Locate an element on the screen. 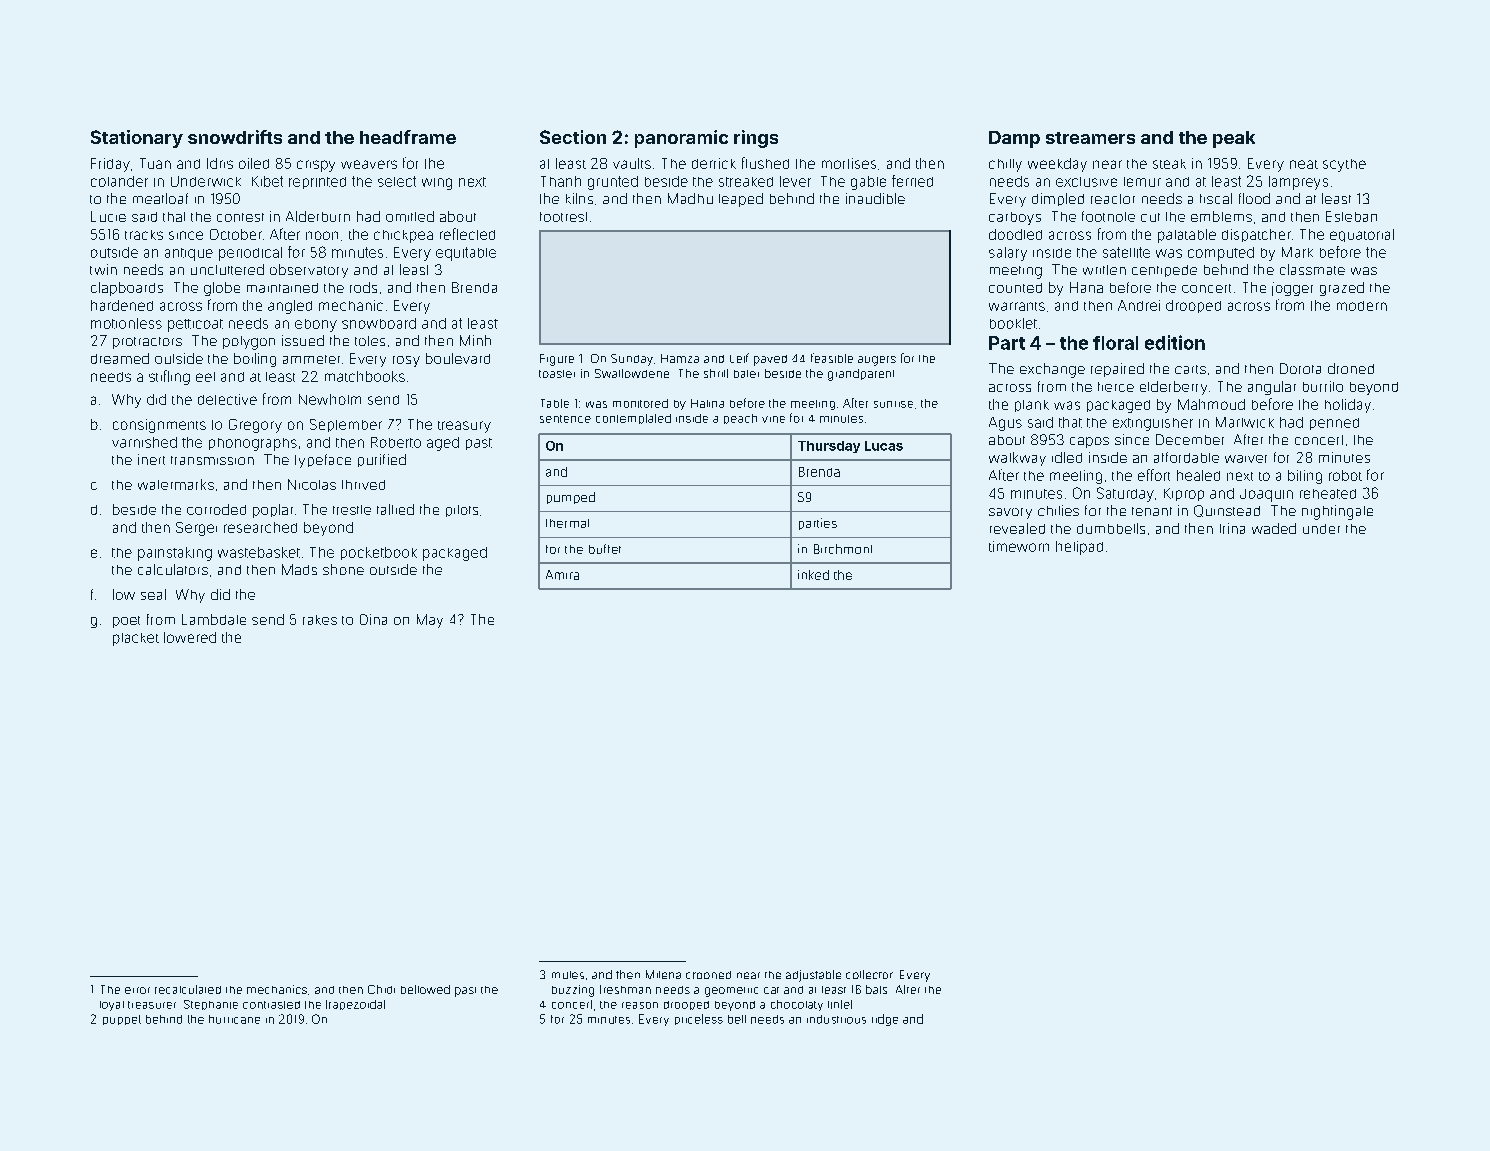 This screenshot has height=1151, width=1490. waded is located at coordinates (1274, 528).
